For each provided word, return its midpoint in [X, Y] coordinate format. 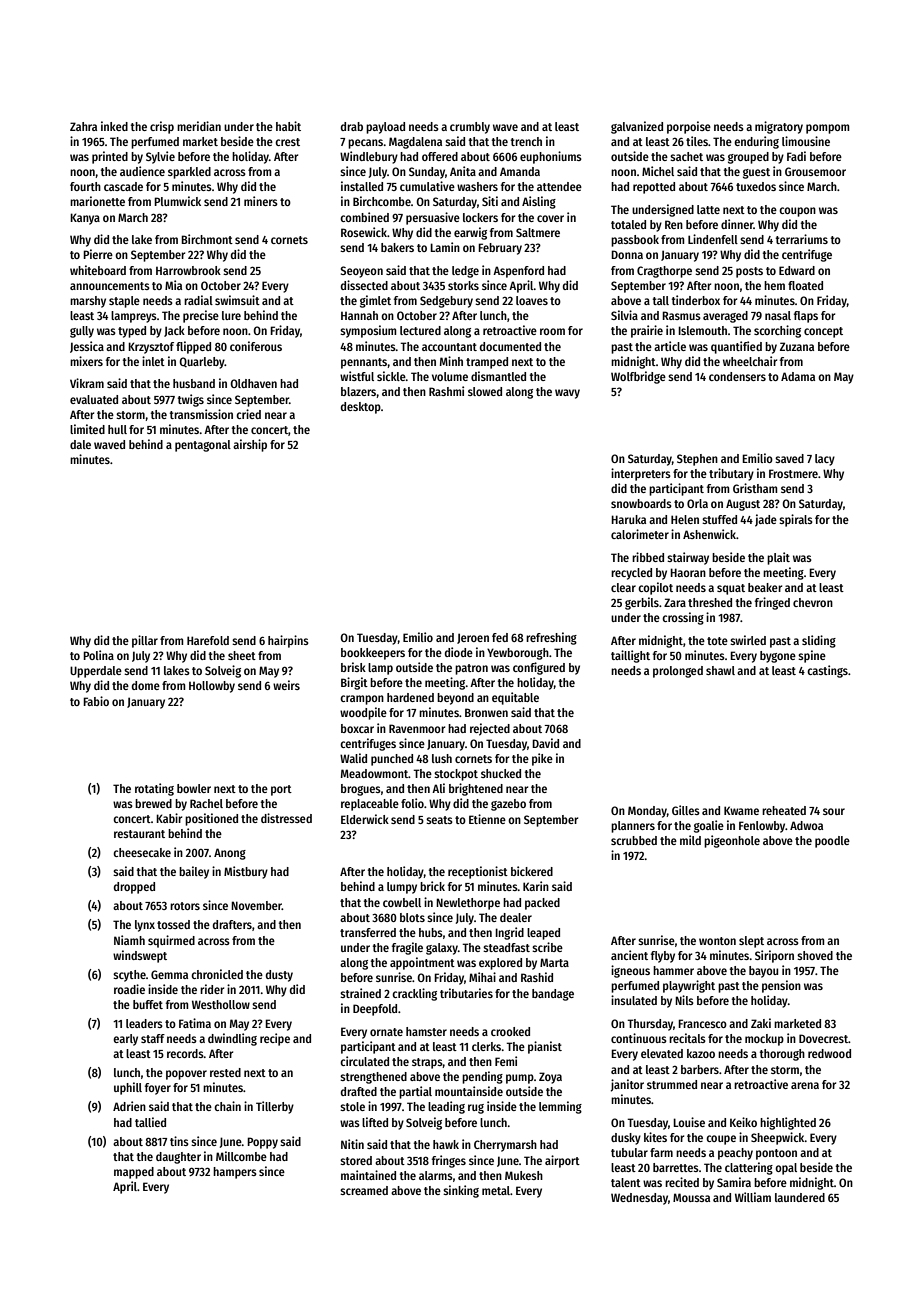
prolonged [678, 672]
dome [146, 685]
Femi [506, 1061]
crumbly [470, 128]
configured [539, 668]
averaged [725, 317]
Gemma [169, 974]
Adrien [129, 1106]
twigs [190, 400]
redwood [829, 1053]
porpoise [689, 127]
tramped [487, 363]
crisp [162, 127]
